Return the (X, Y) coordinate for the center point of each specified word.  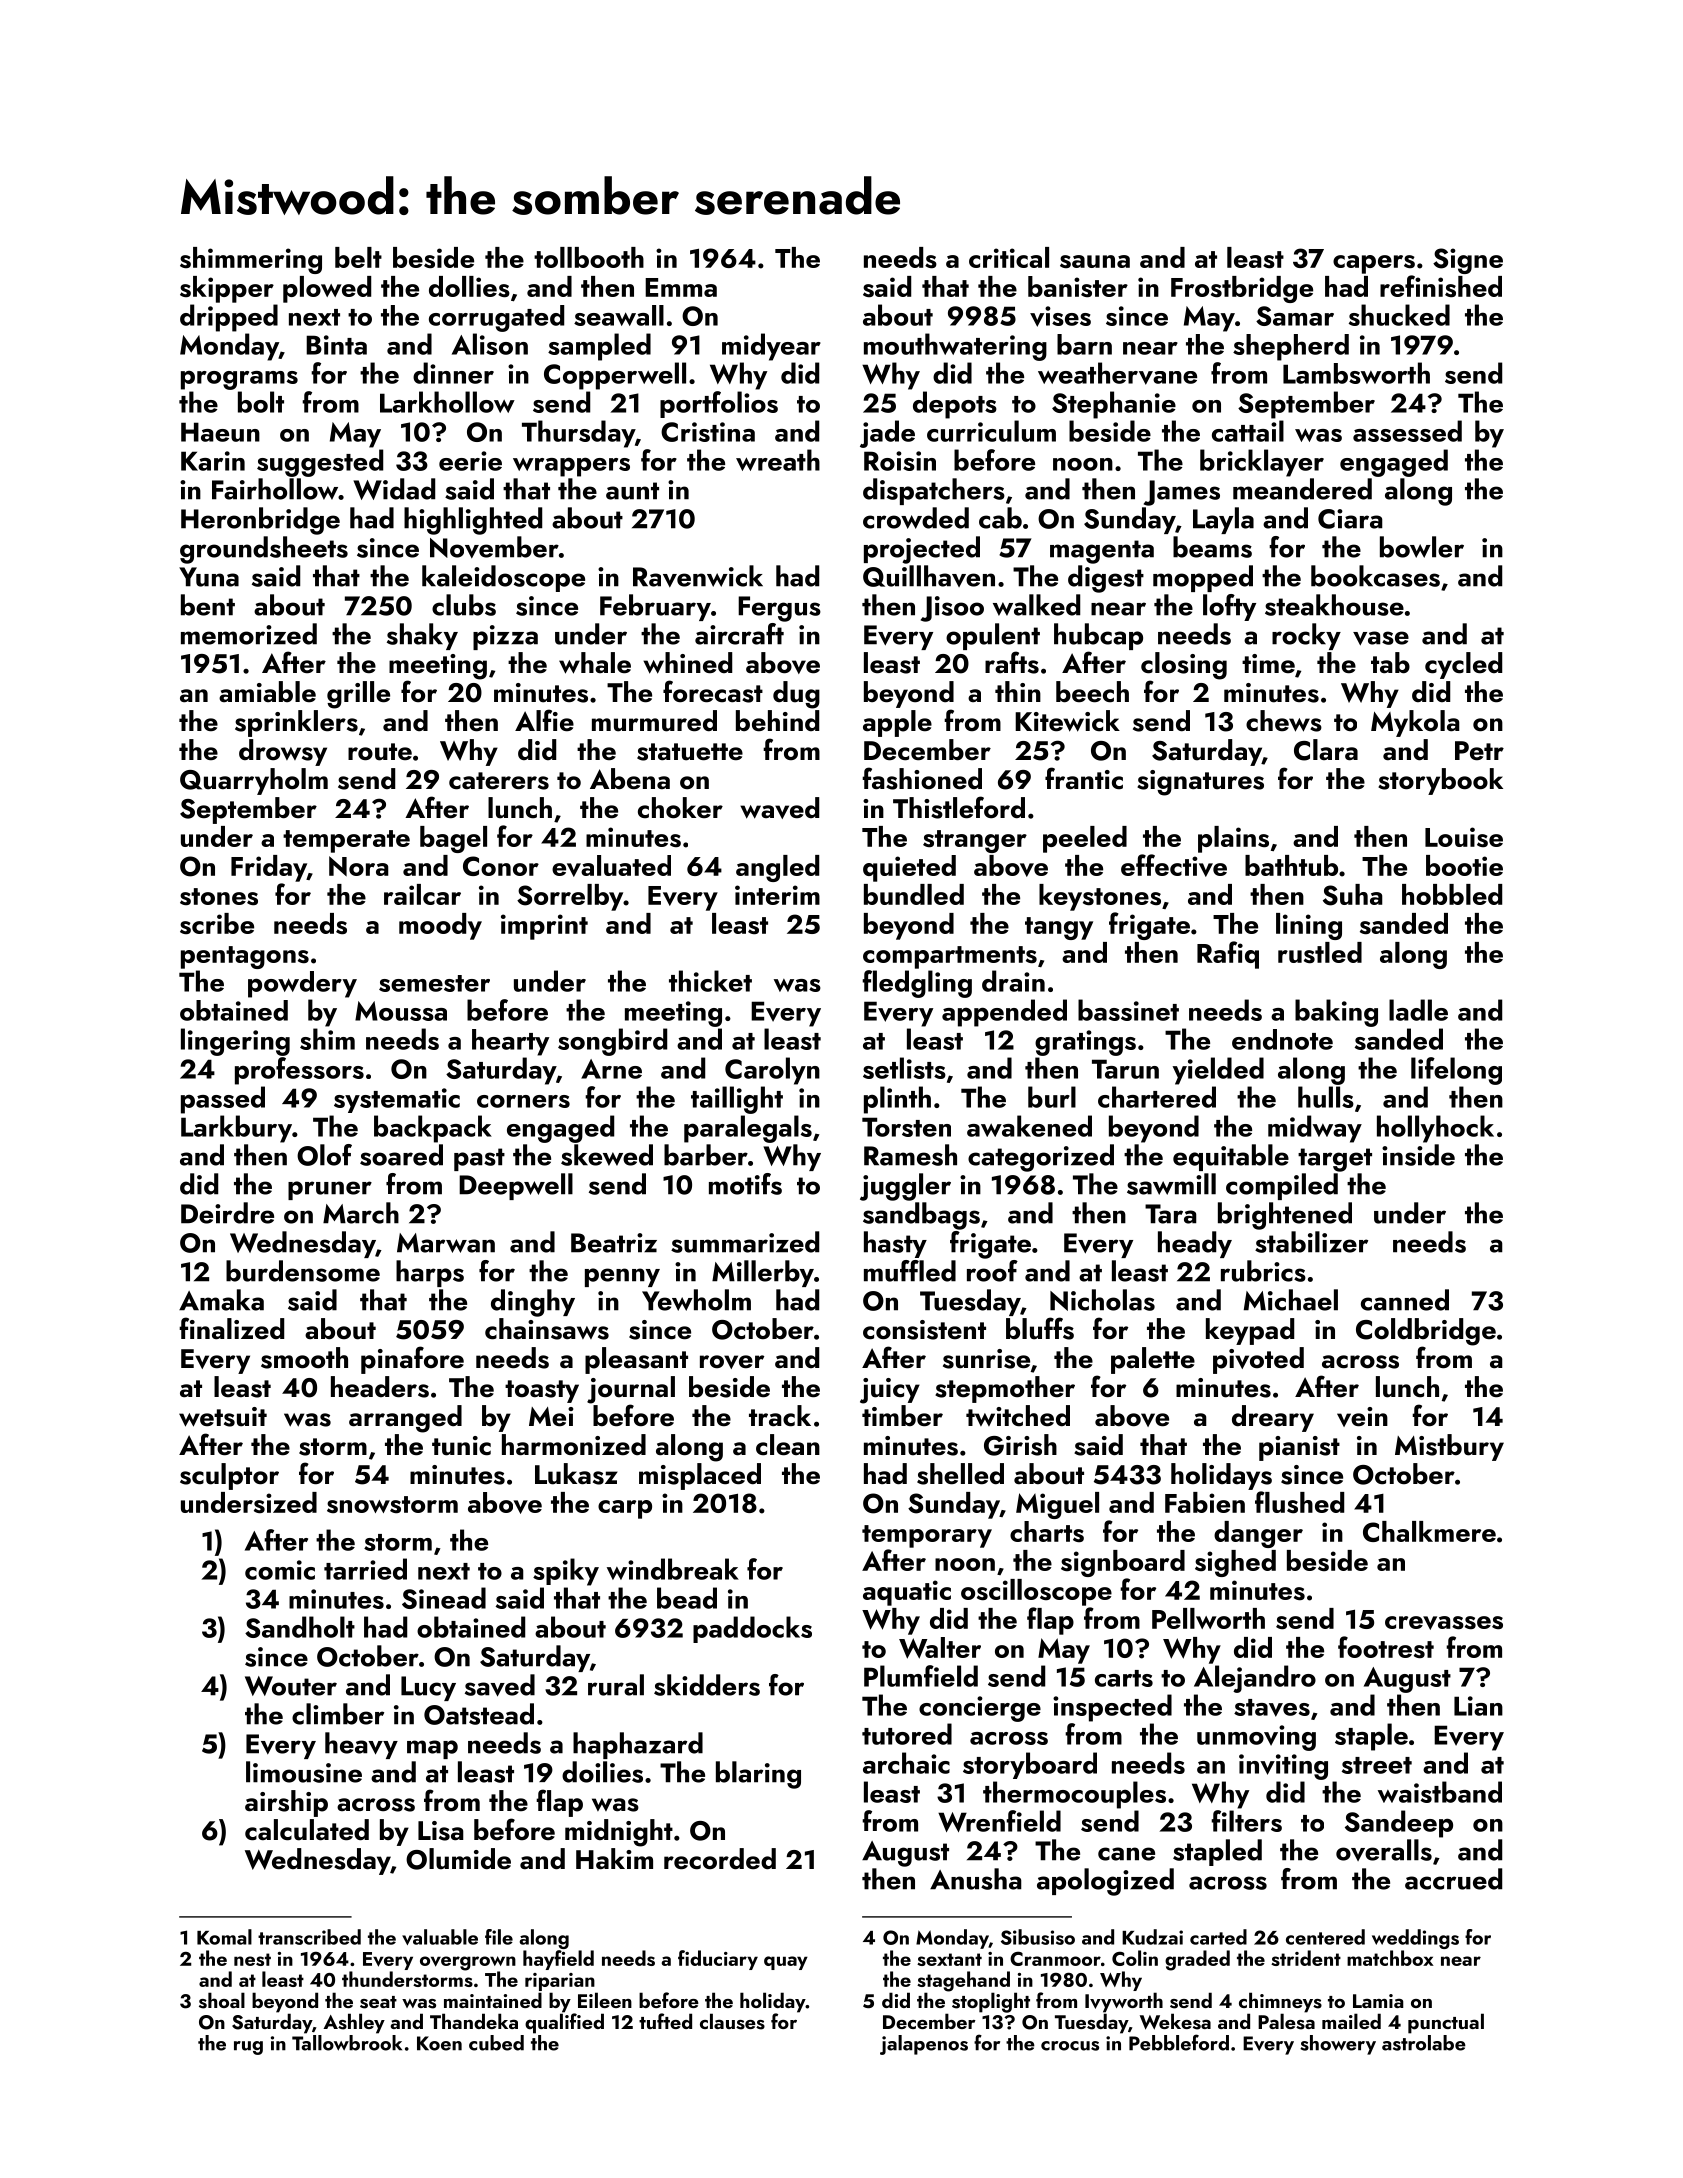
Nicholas (1102, 1300)
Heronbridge (260, 521)
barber (706, 1155)
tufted (665, 2021)
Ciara (1350, 519)
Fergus (779, 609)
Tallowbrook (347, 2043)
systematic (397, 1100)
